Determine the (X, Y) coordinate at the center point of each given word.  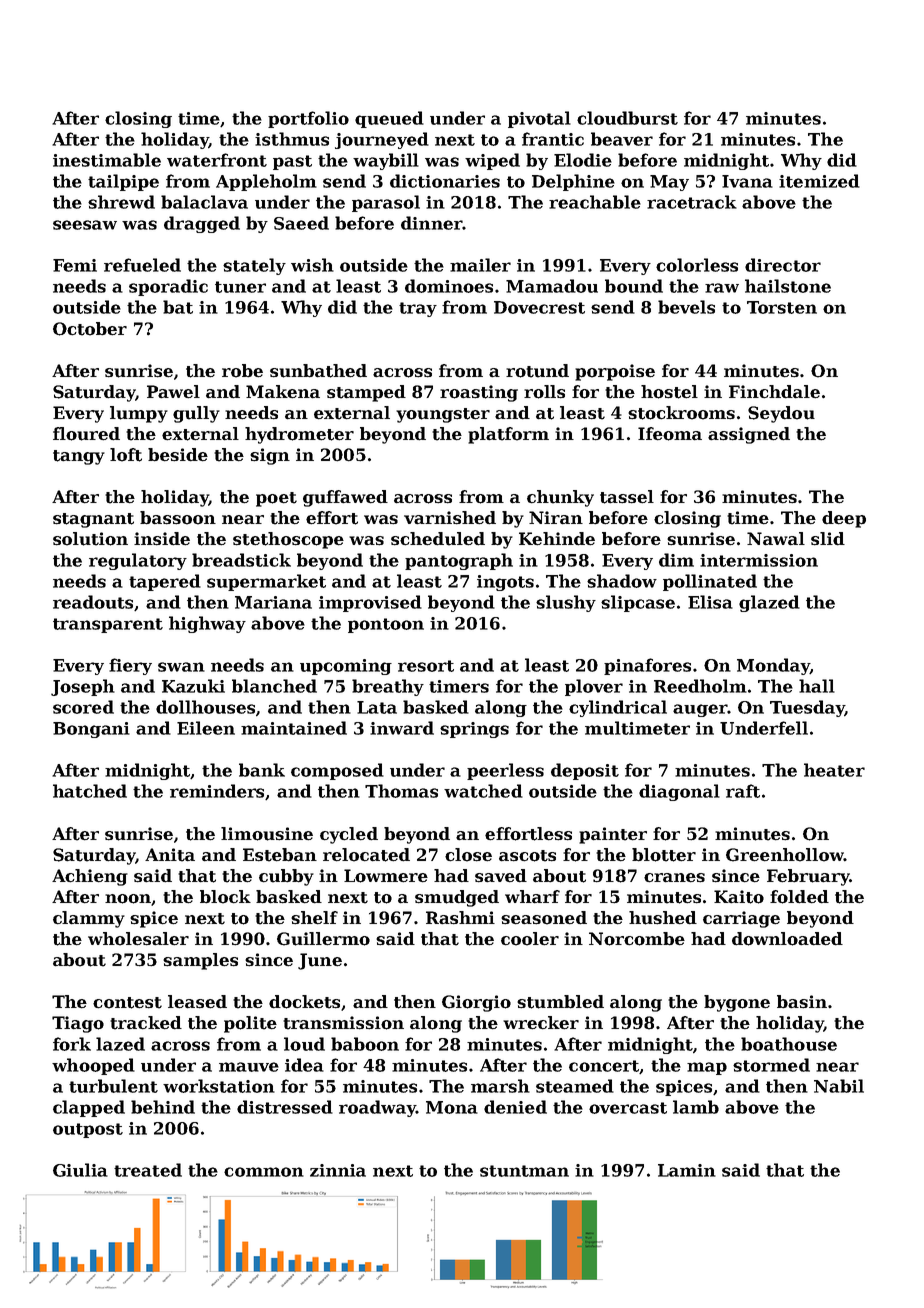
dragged (202, 224)
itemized (819, 181)
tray (418, 309)
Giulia (80, 1170)
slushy (566, 603)
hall (817, 686)
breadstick (241, 560)
